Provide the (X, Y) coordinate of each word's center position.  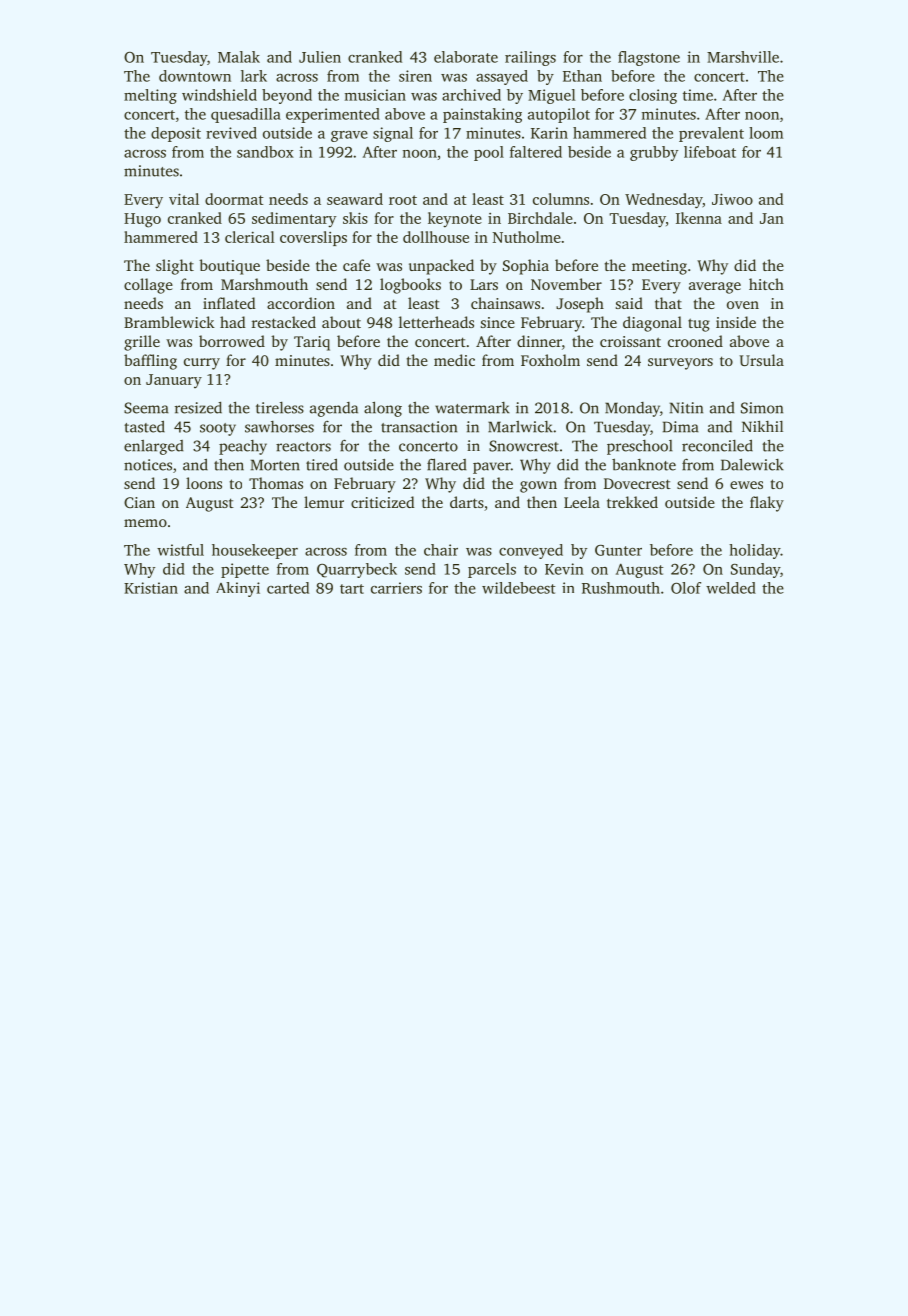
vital (184, 199)
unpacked (441, 267)
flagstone (649, 58)
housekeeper (255, 551)
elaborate (466, 57)
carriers (396, 588)
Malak (239, 57)
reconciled (717, 445)
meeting (659, 267)
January (174, 381)
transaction (419, 427)
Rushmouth (621, 588)
